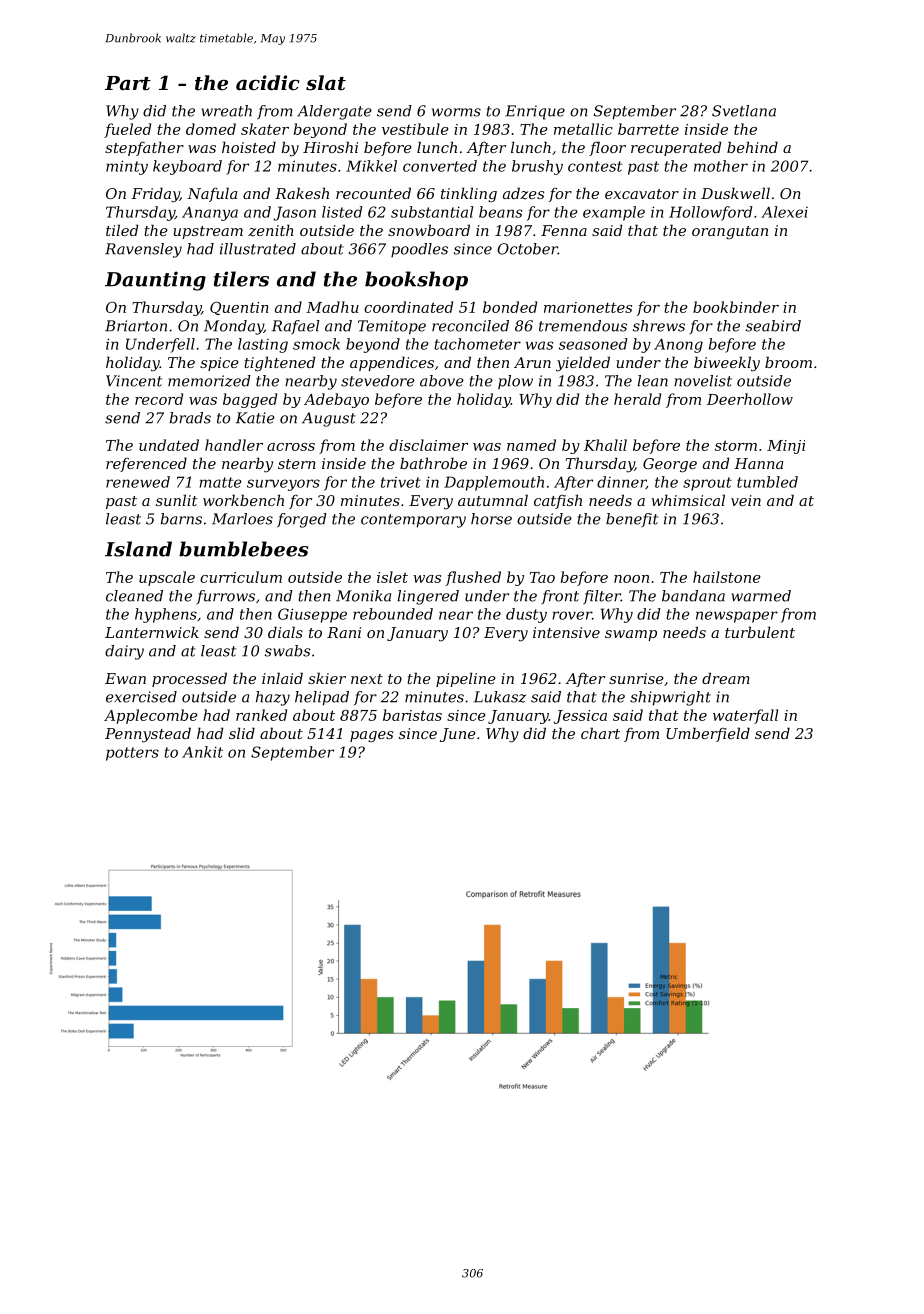 This screenshot has height=1314, width=924. What do you see at coordinates (243, 500) in the screenshot?
I see `workbench` at bounding box center [243, 500].
